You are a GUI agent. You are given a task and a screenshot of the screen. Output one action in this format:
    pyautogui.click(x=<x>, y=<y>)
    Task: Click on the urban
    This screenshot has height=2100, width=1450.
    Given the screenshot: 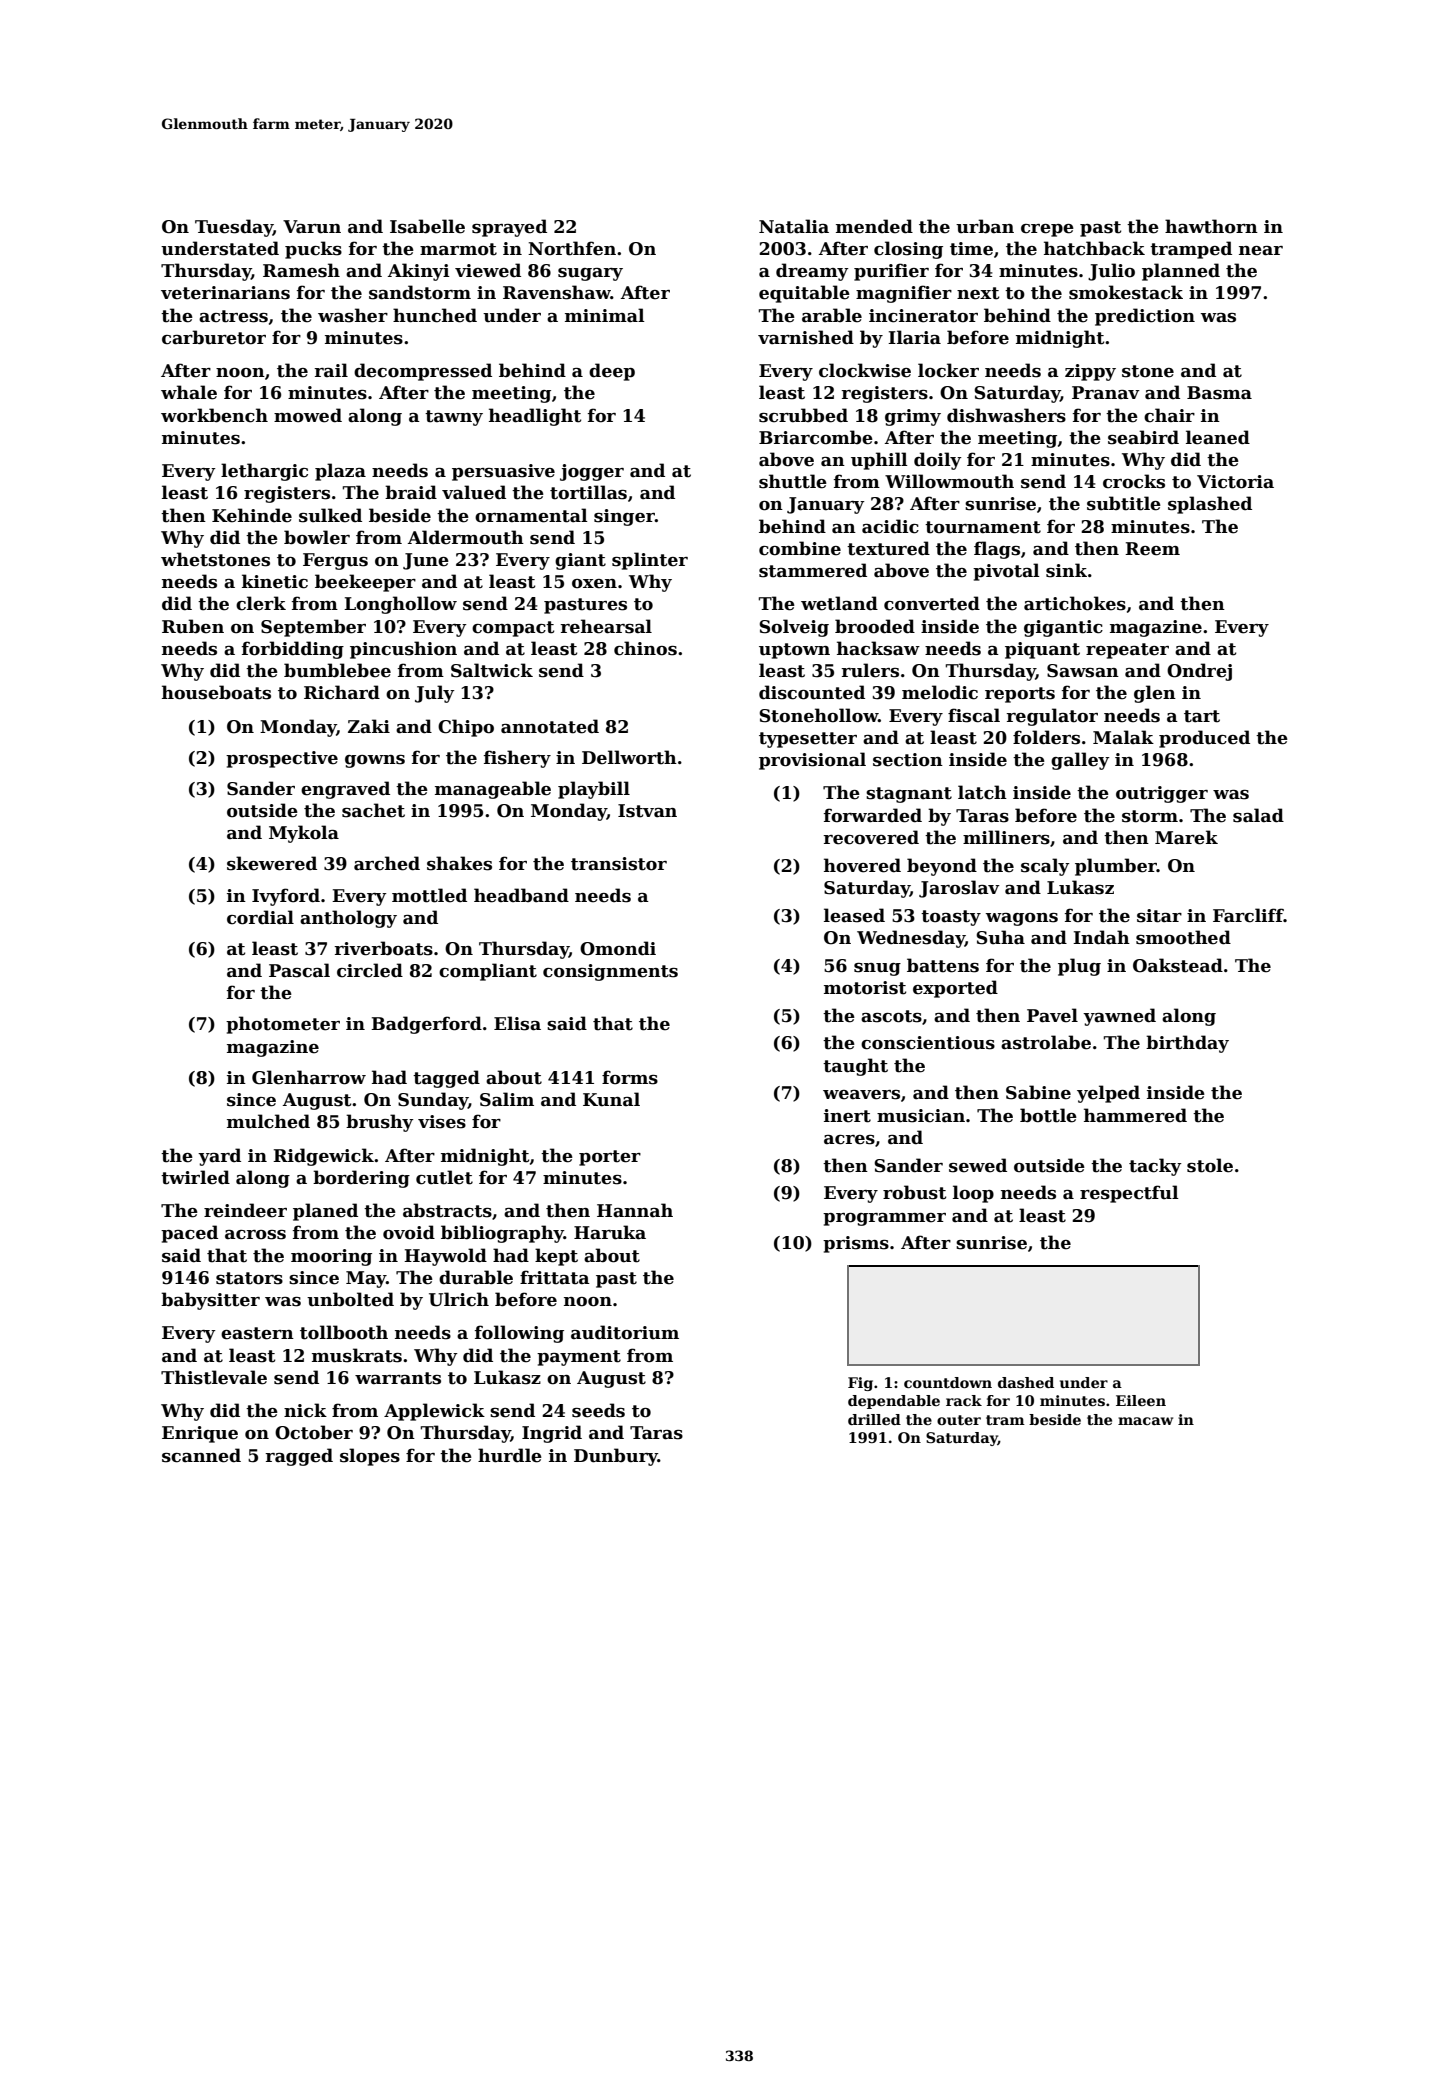 What is the action you would take?
    pyautogui.click(x=985, y=226)
